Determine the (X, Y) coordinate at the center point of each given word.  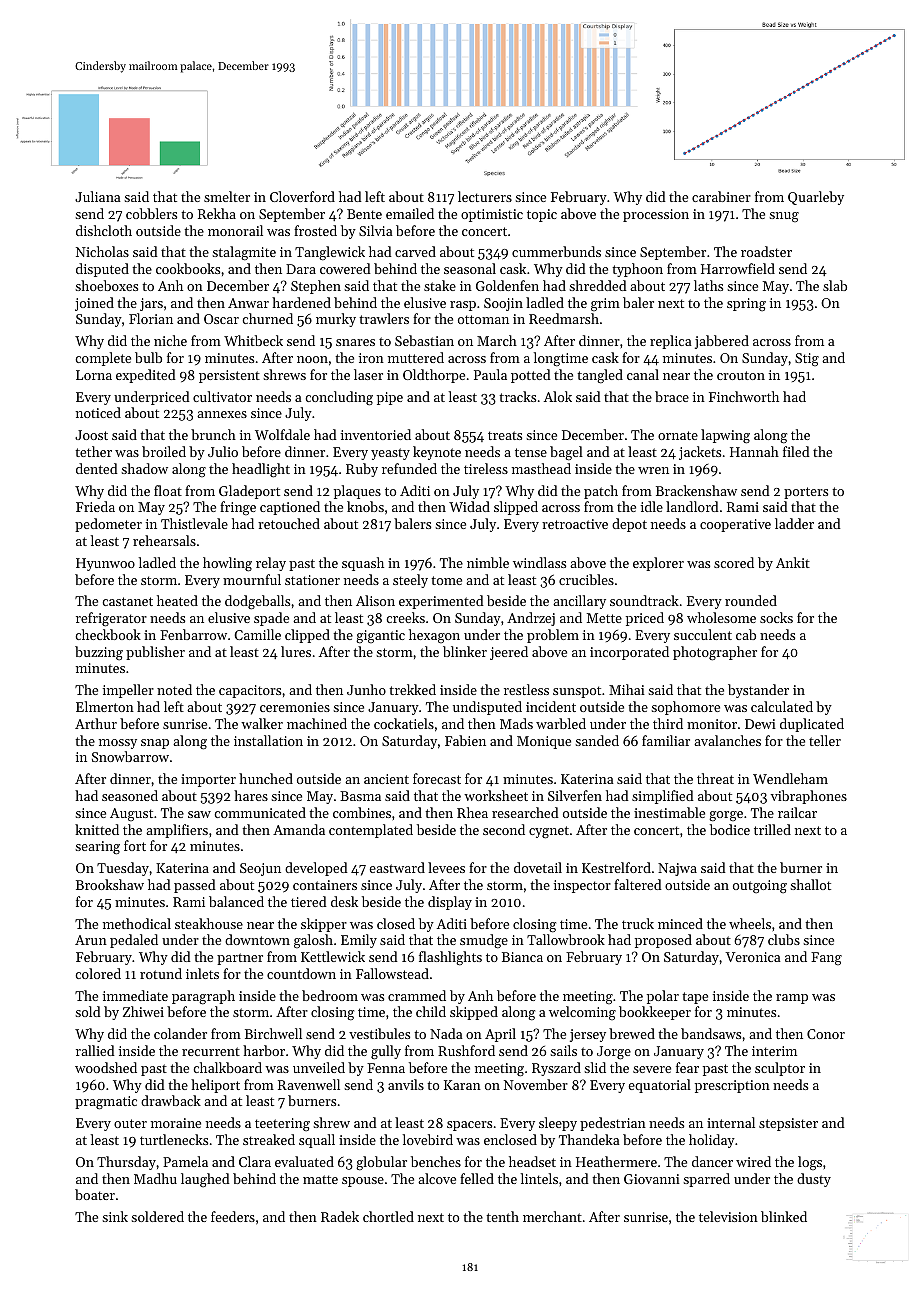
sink (115, 1216)
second (504, 829)
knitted (97, 829)
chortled (388, 1216)
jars (151, 304)
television (728, 1216)
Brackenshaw (696, 490)
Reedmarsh (564, 318)
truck (638, 923)
